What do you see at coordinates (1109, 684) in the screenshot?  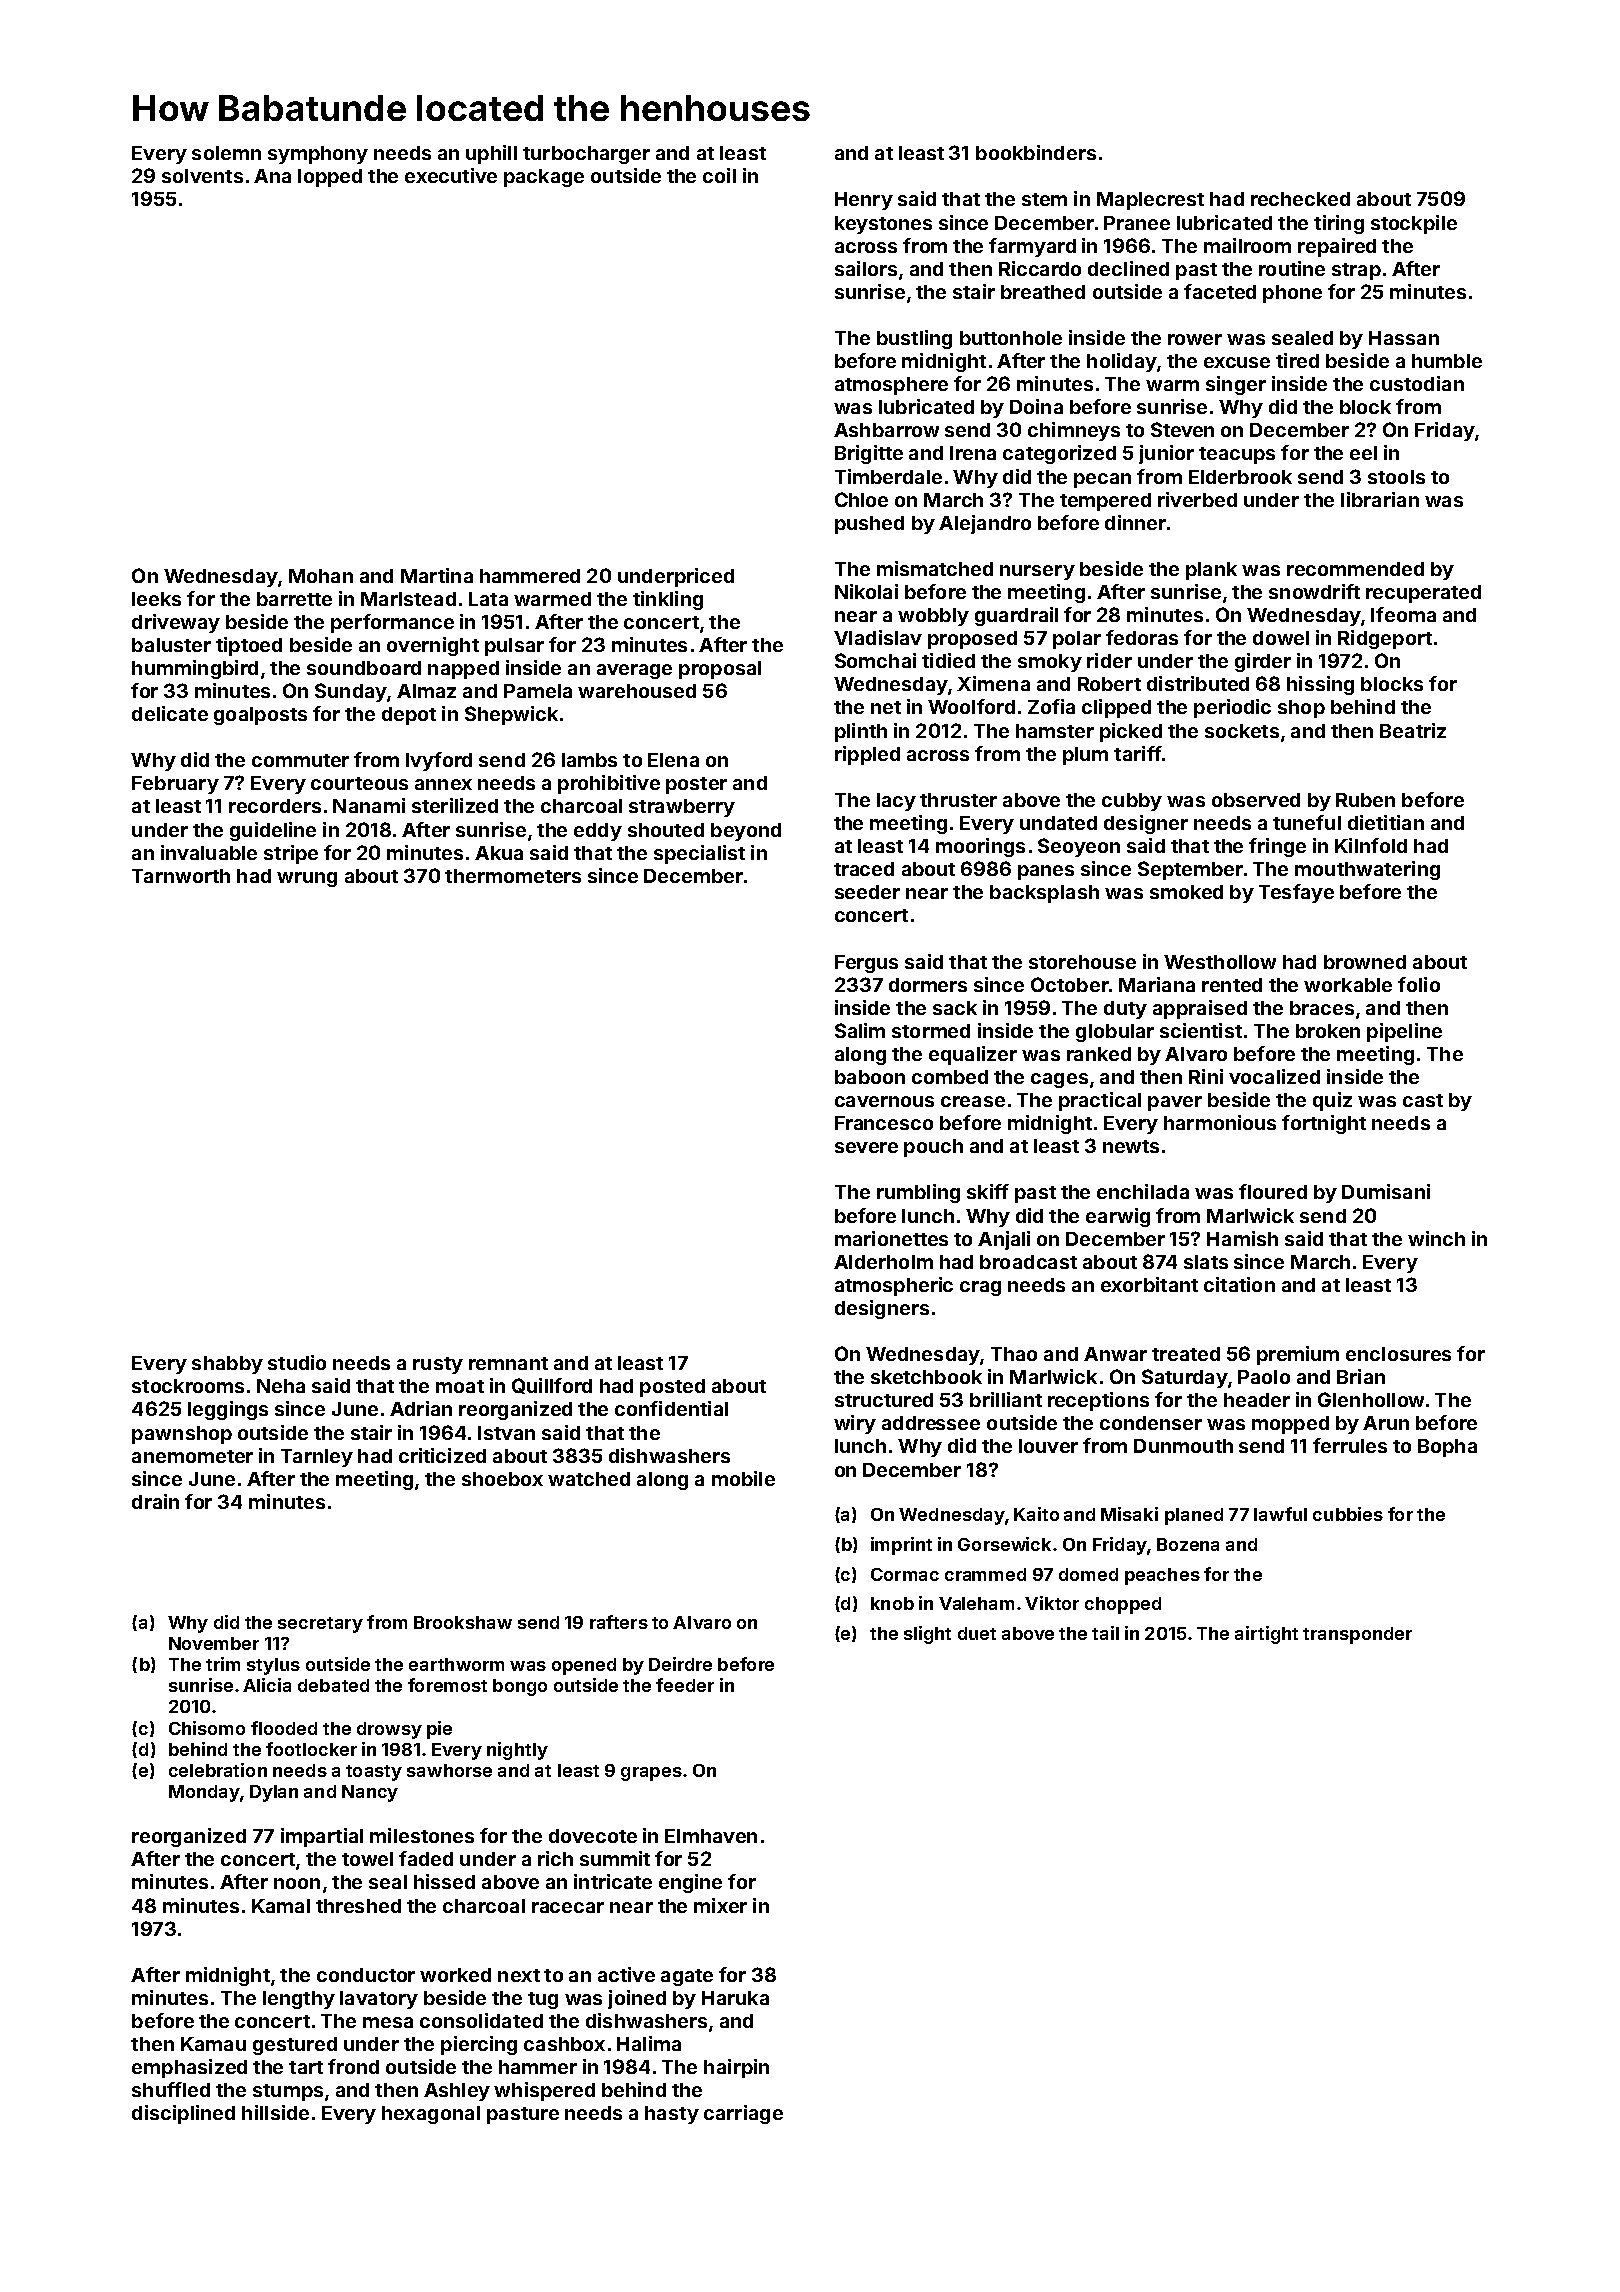 I see `Robert` at bounding box center [1109, 684].
